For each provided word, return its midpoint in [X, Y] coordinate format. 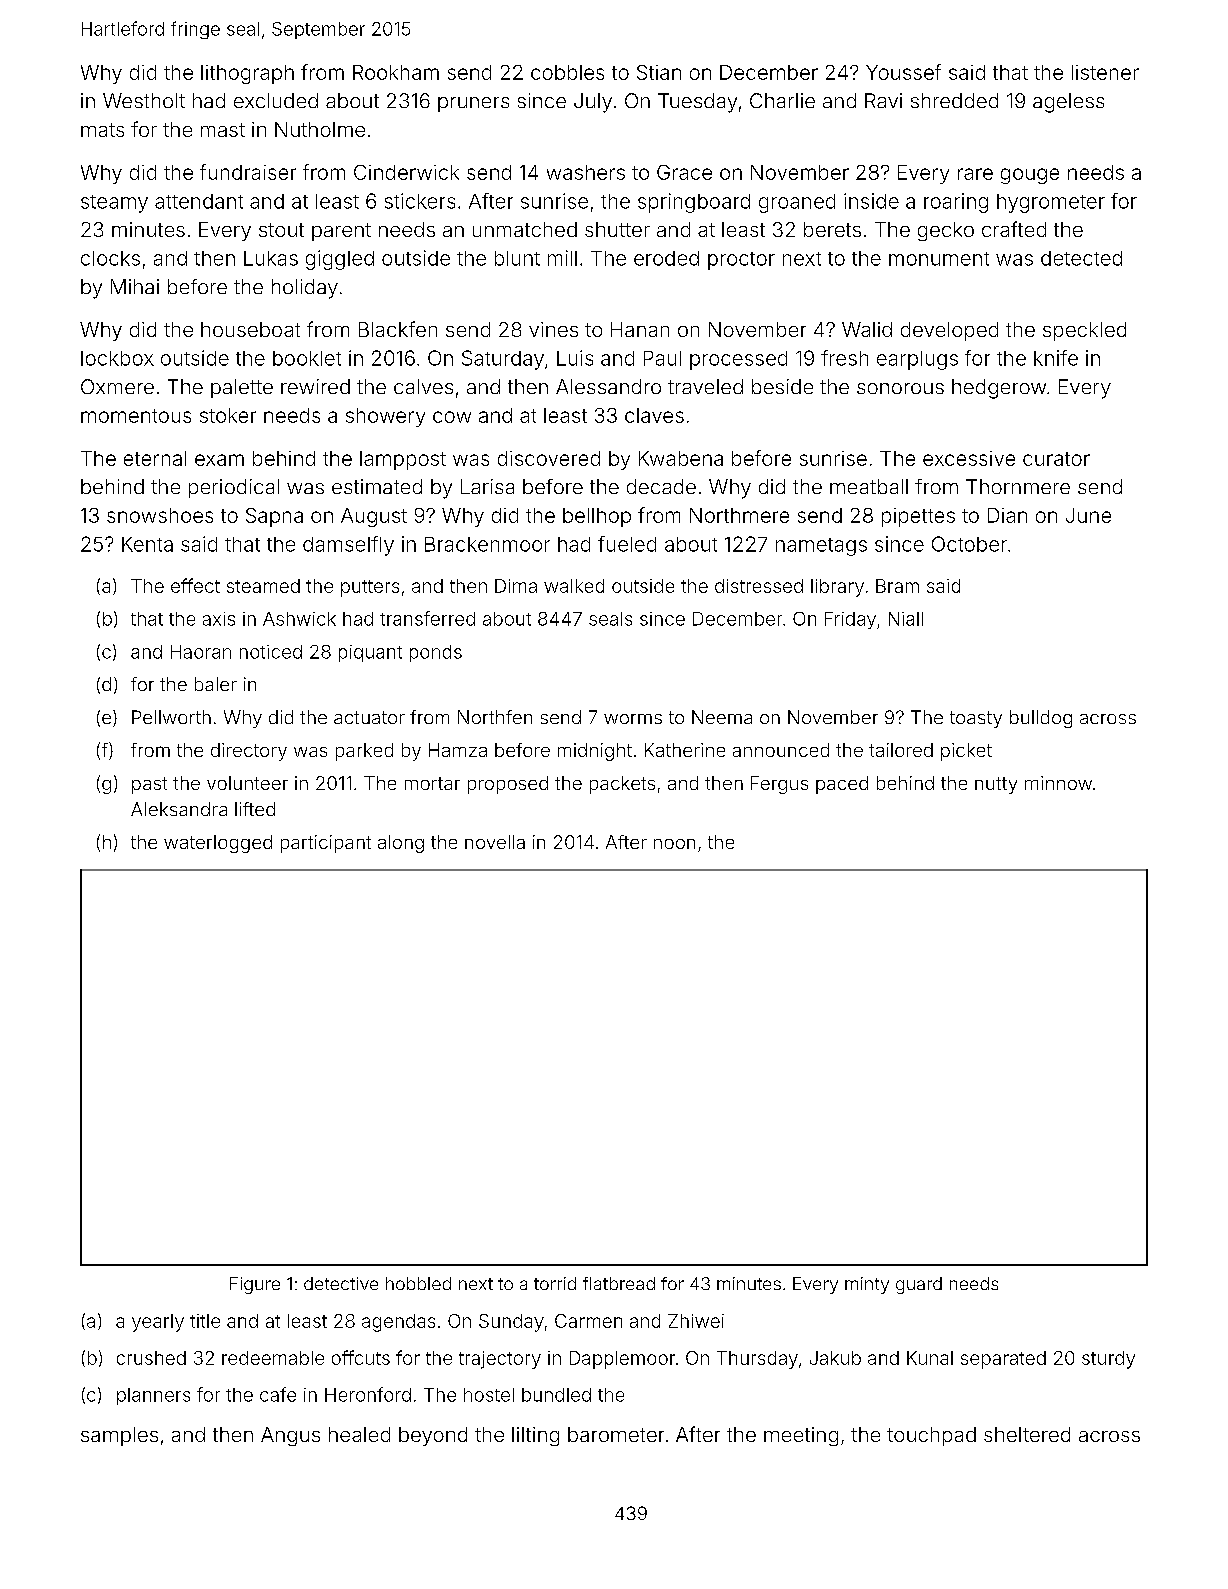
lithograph [247, 74]
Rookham [396, 72]
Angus [290, 1436]
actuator [369, 717]
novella [495, 842]
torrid [555, 1283]
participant [326, 844]
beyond [433, 1436]
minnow [1058, 783]
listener [1105, 72]
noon [674, 844]
